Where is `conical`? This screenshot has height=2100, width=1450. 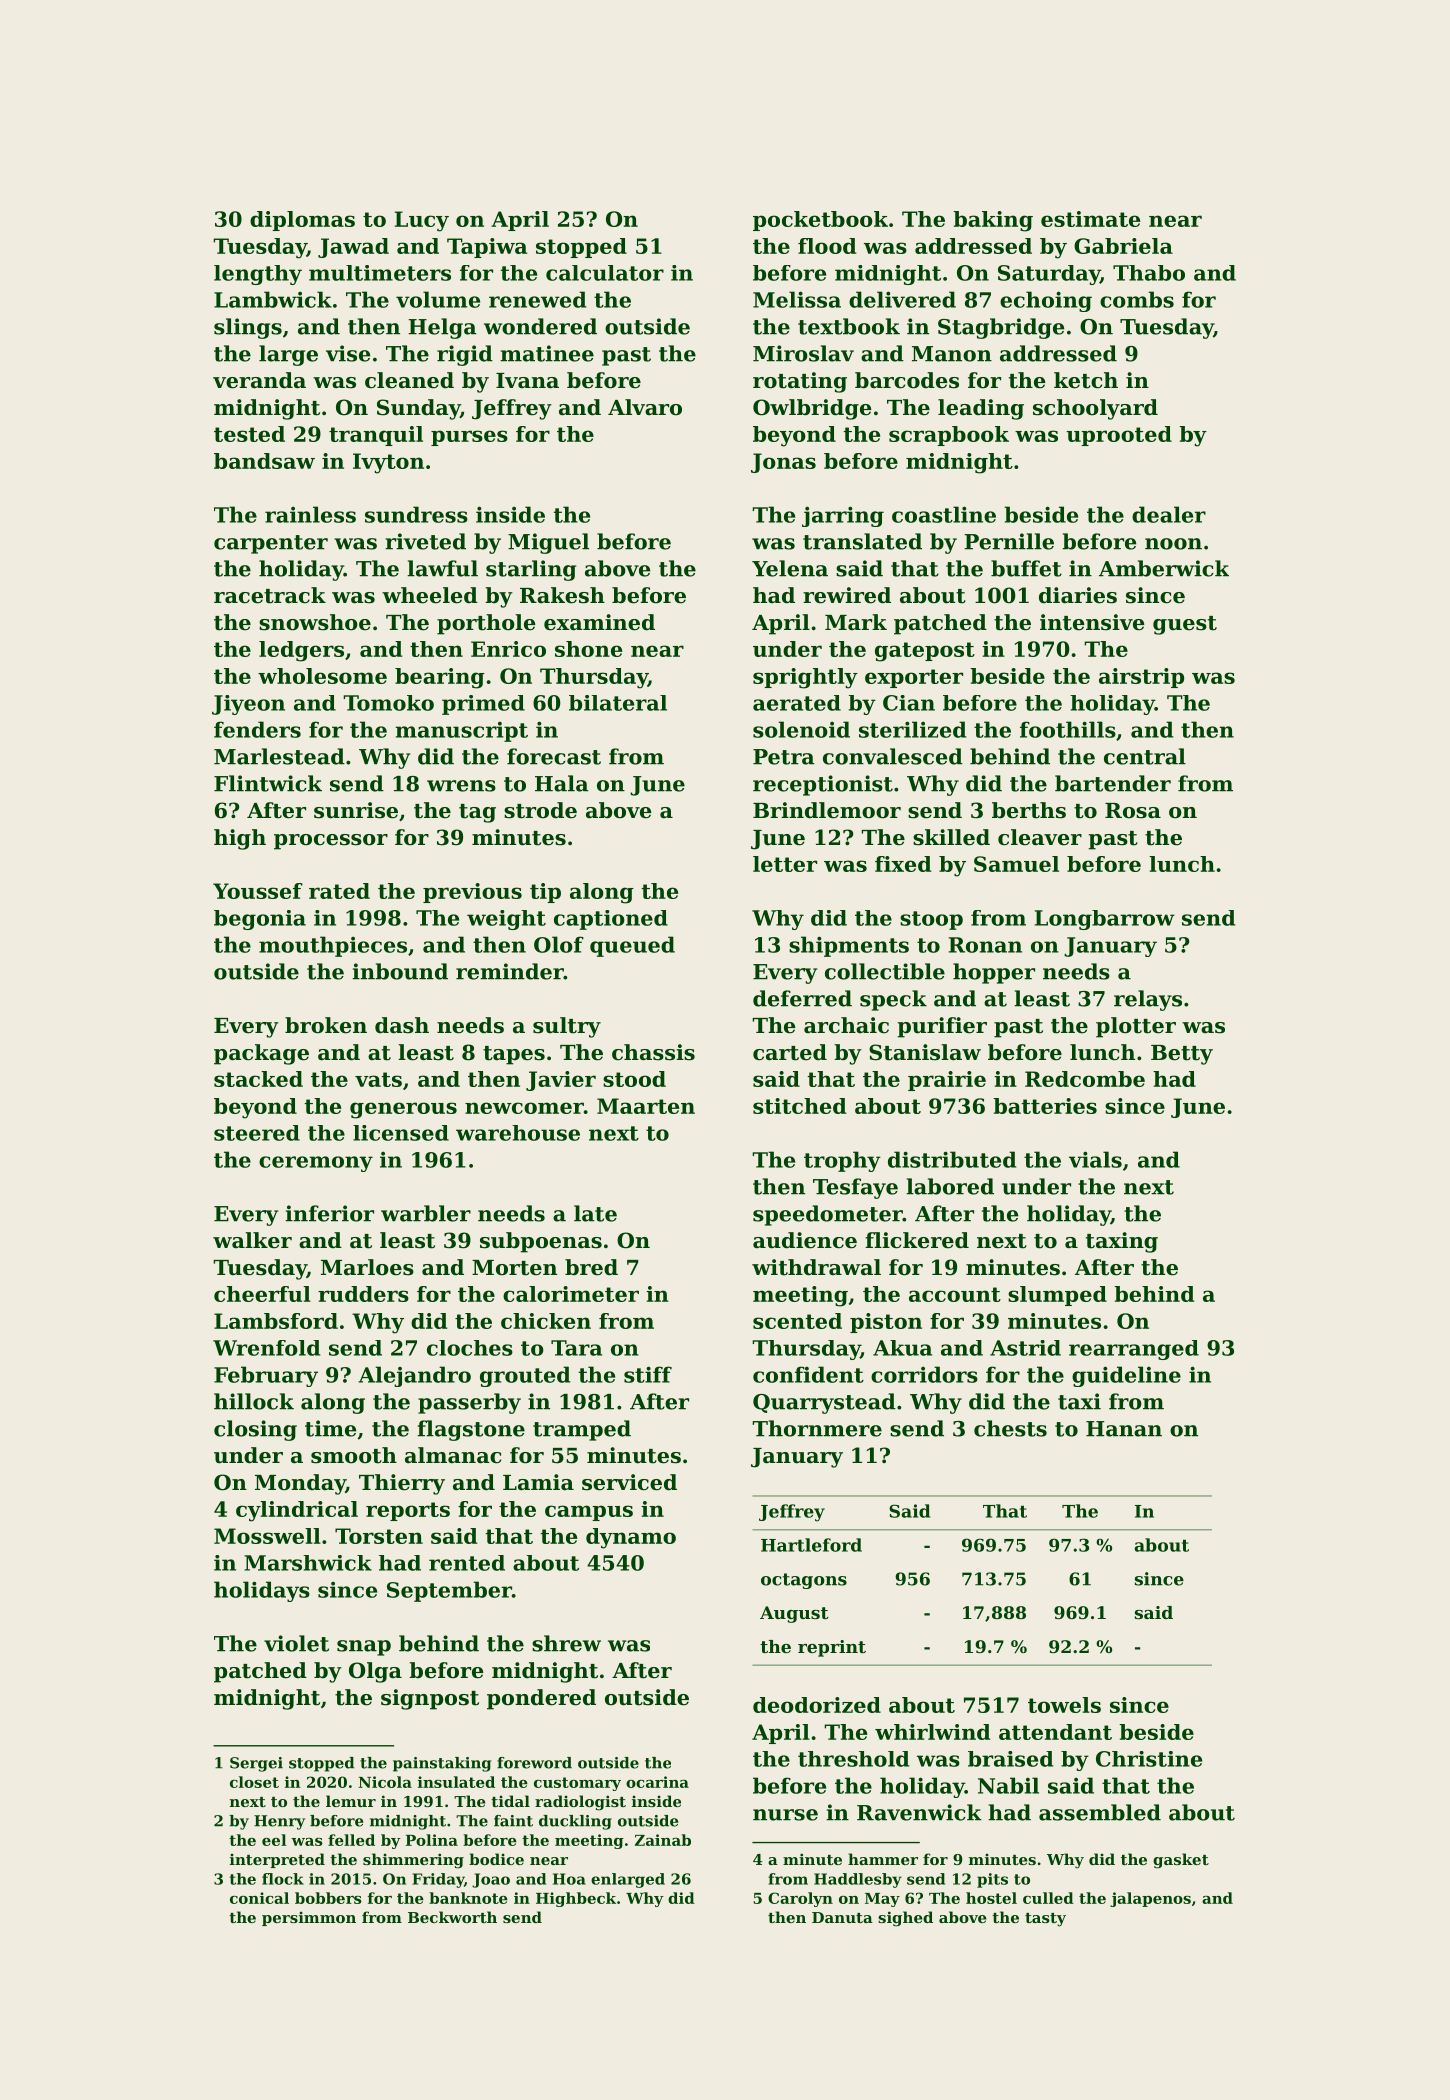 conical is located at coordinates (259, 1898).
